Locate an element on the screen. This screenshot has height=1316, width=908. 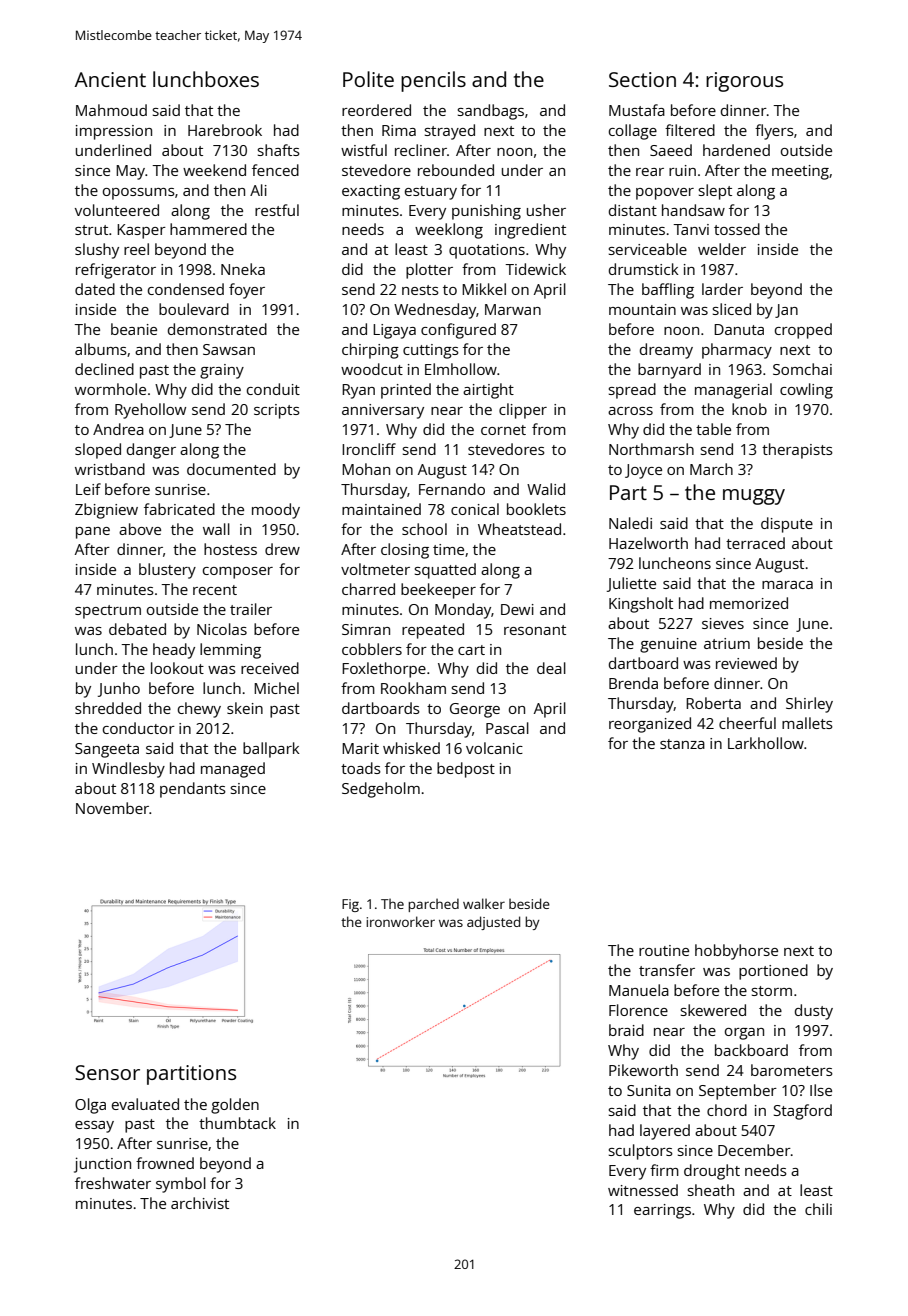
symbol is located at coordinates (181, 1185).
